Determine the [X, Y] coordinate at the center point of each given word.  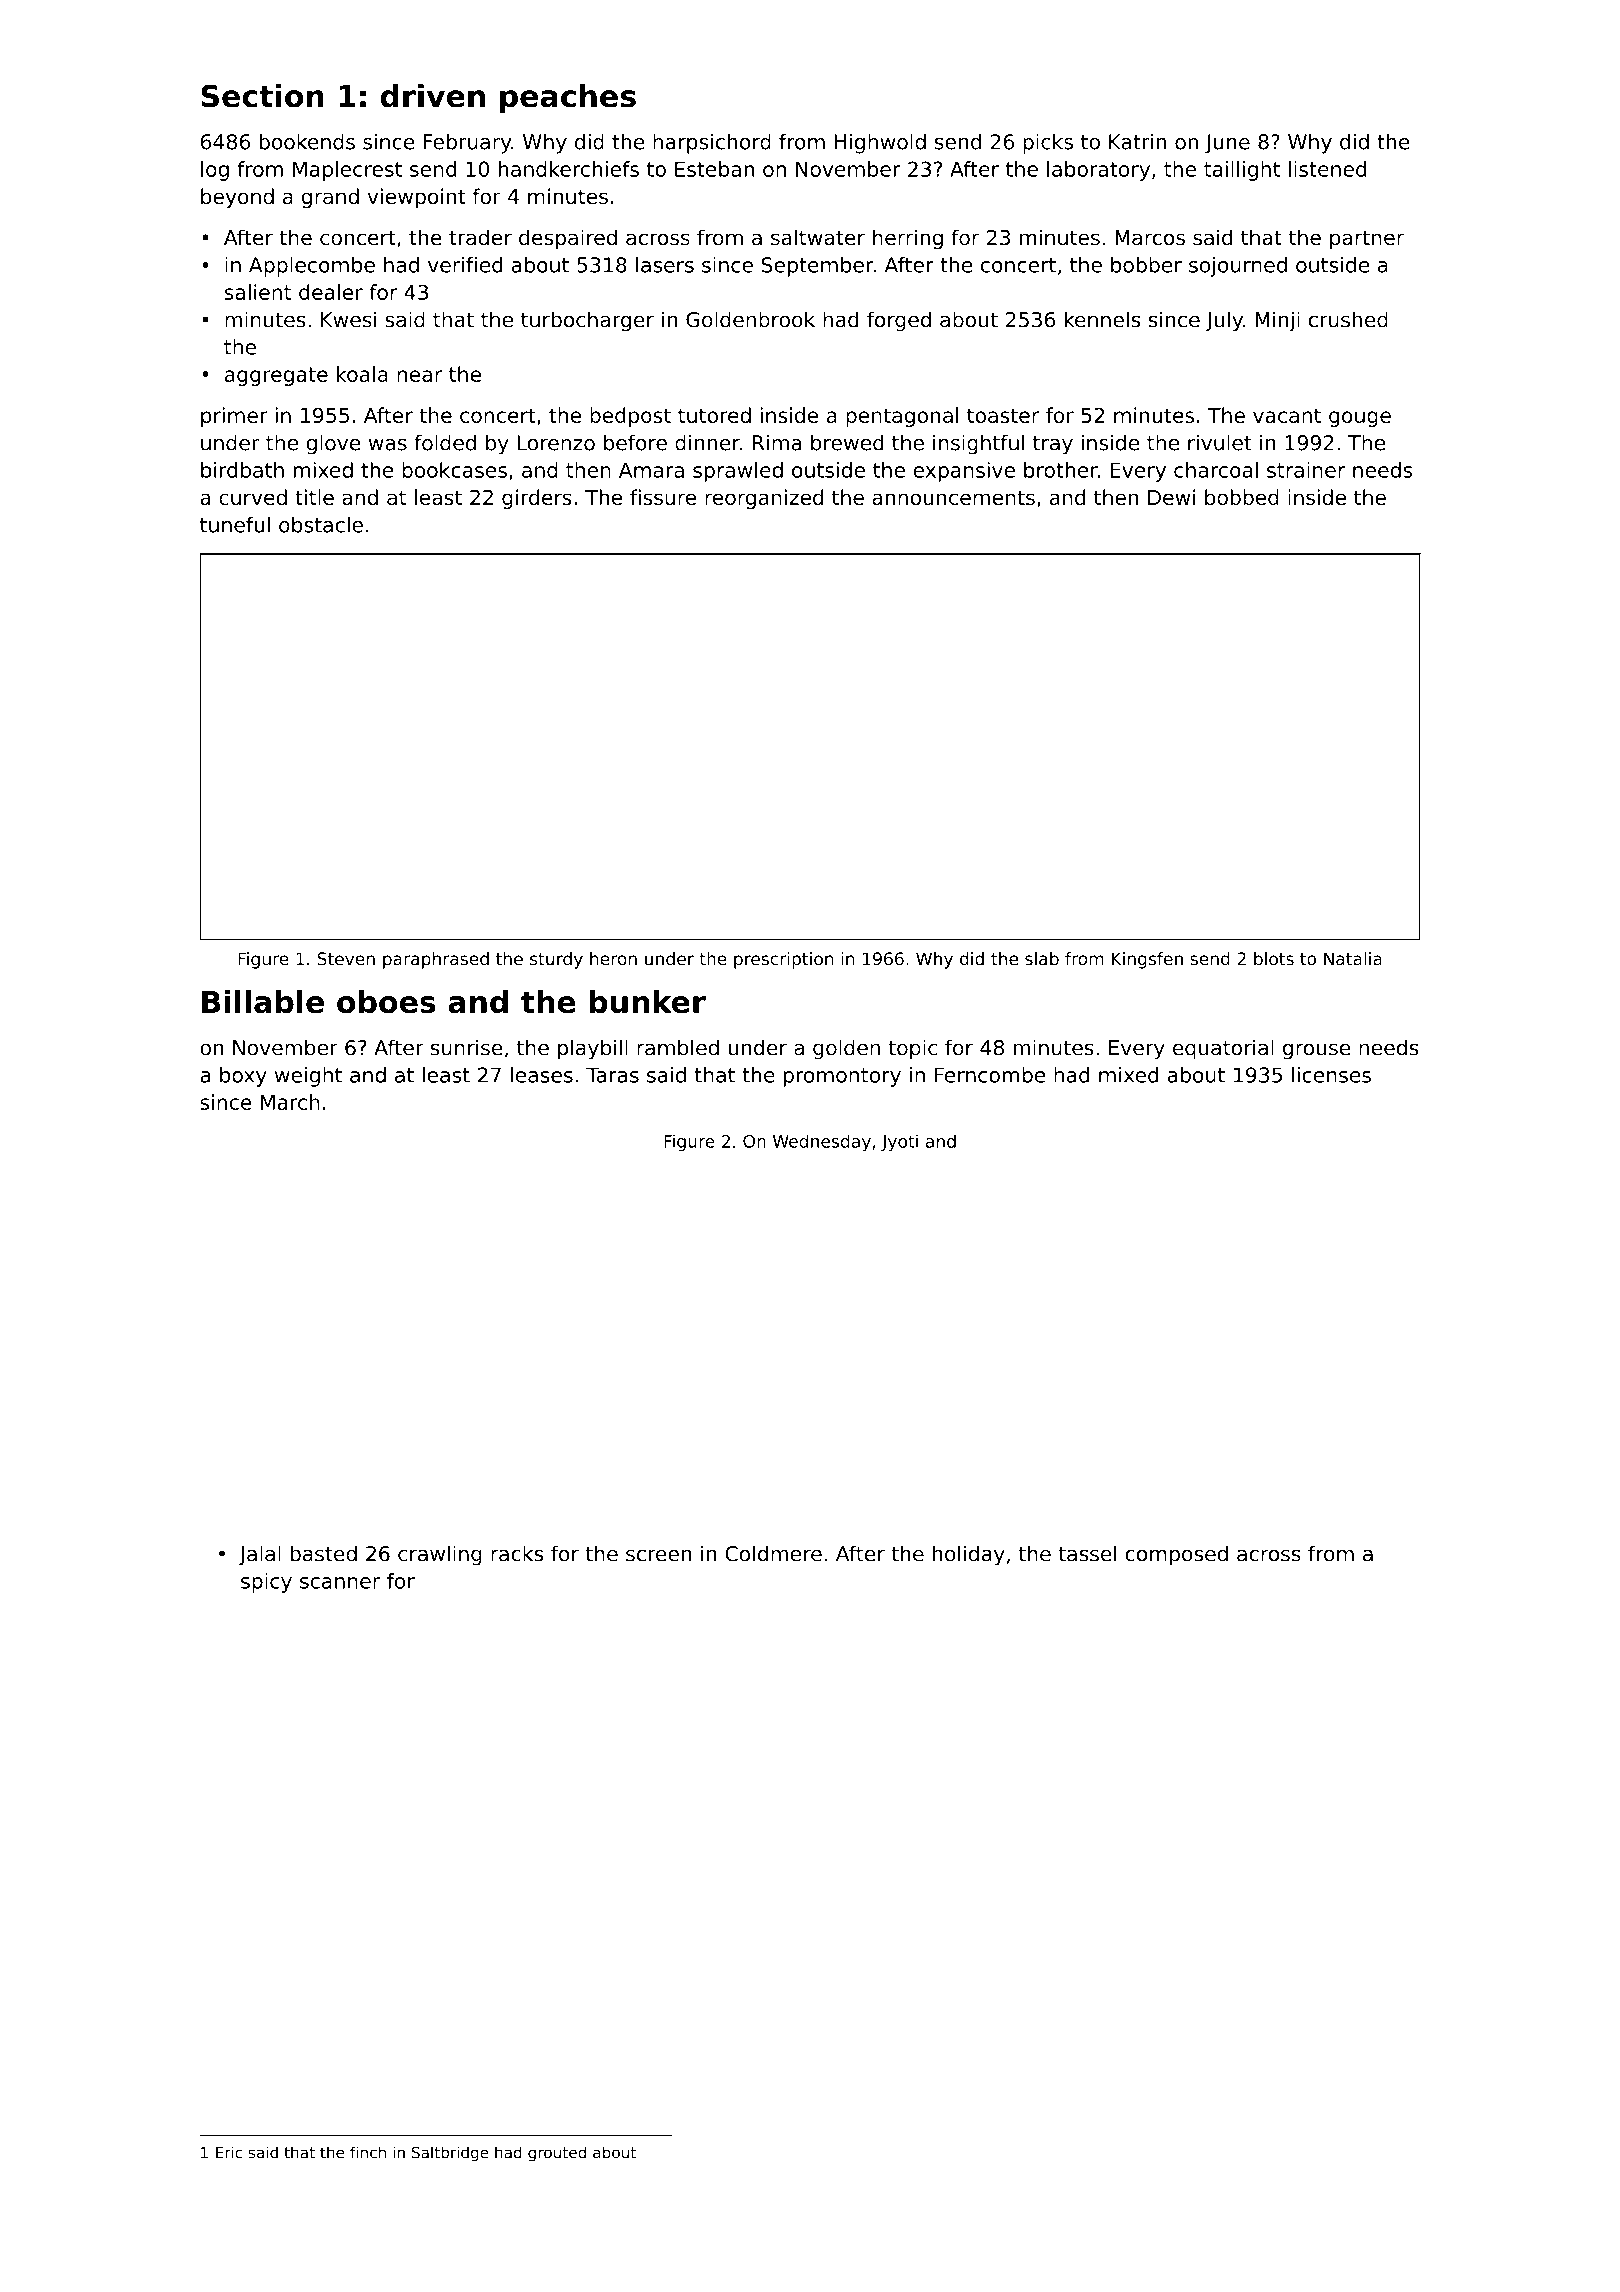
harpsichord [712, 143]
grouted [557, 2154]
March [290, 1102]
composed [1176, 1555]
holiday [969, 1555]
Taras [612, 1075]
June [1227, 144]
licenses [1331, 1074]
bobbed [1242, 497]
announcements [953, 497]
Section [262, 96]
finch [368, 2152]
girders [537, 499]
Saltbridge [450, 2154]
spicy [266, 1583]
